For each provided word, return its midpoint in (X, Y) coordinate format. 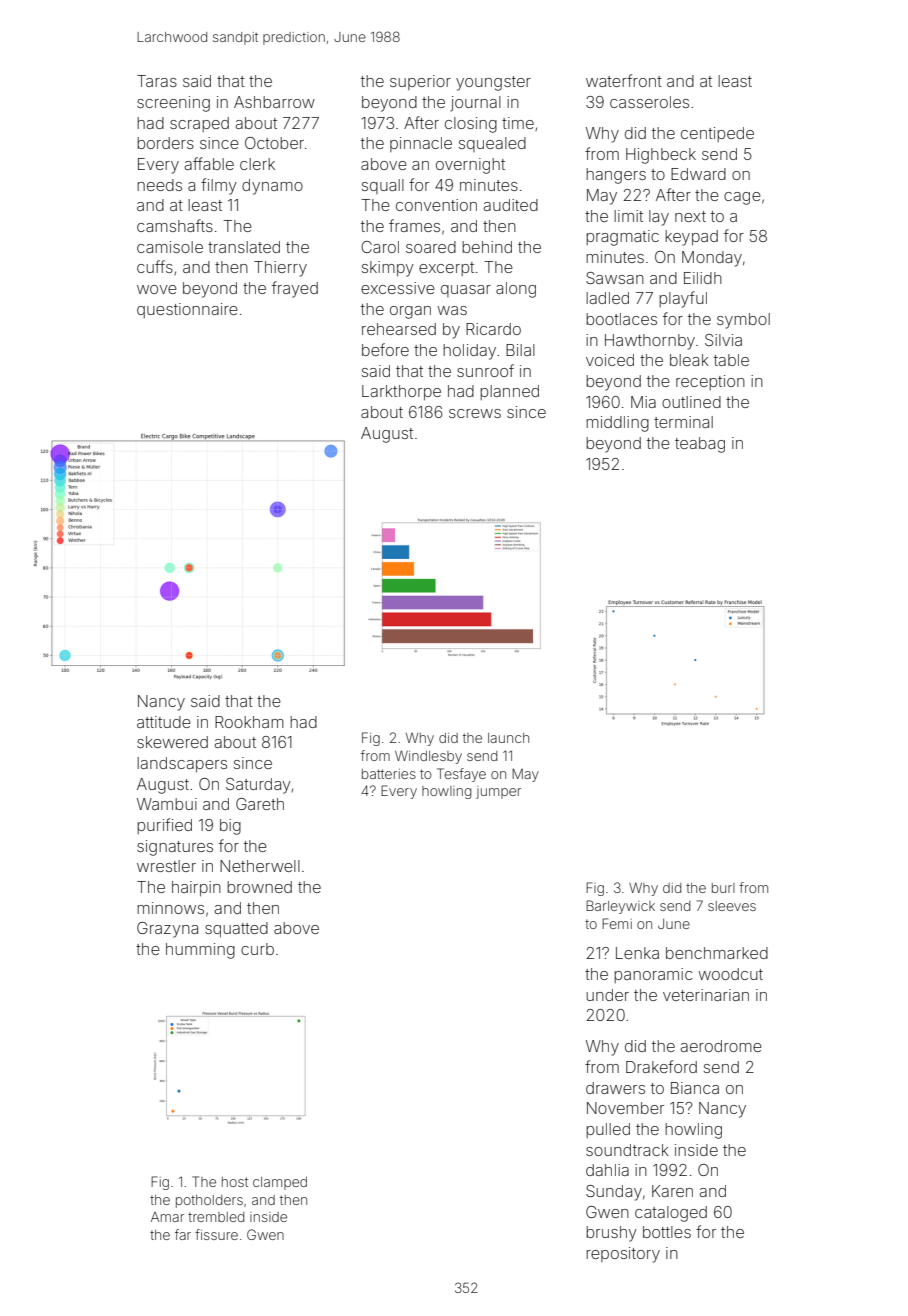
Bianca (695, 1088)
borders (165, 143)
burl (723, 888)
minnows (170, 908)
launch (508, 738)
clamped (280, 1183)
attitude (164, 722)
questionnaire (187, 310)
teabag (700, 445)
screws (475, 413)
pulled (608, 1130)
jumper (498, 792)
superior (420, 82)
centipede (717, 134)
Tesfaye (461, 775)
